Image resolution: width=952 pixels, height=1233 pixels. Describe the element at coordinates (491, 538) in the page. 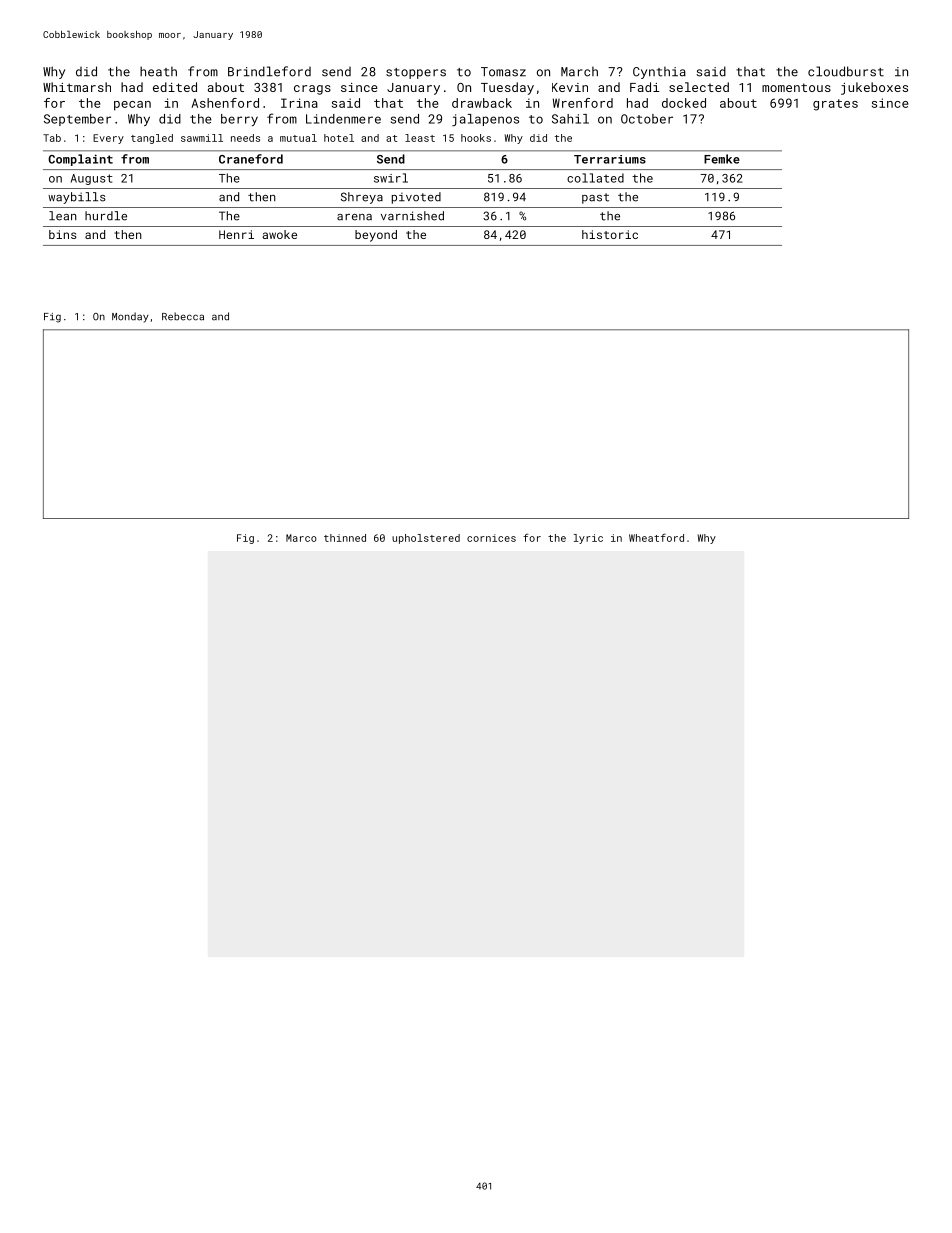

I see `cornices` at that location.
